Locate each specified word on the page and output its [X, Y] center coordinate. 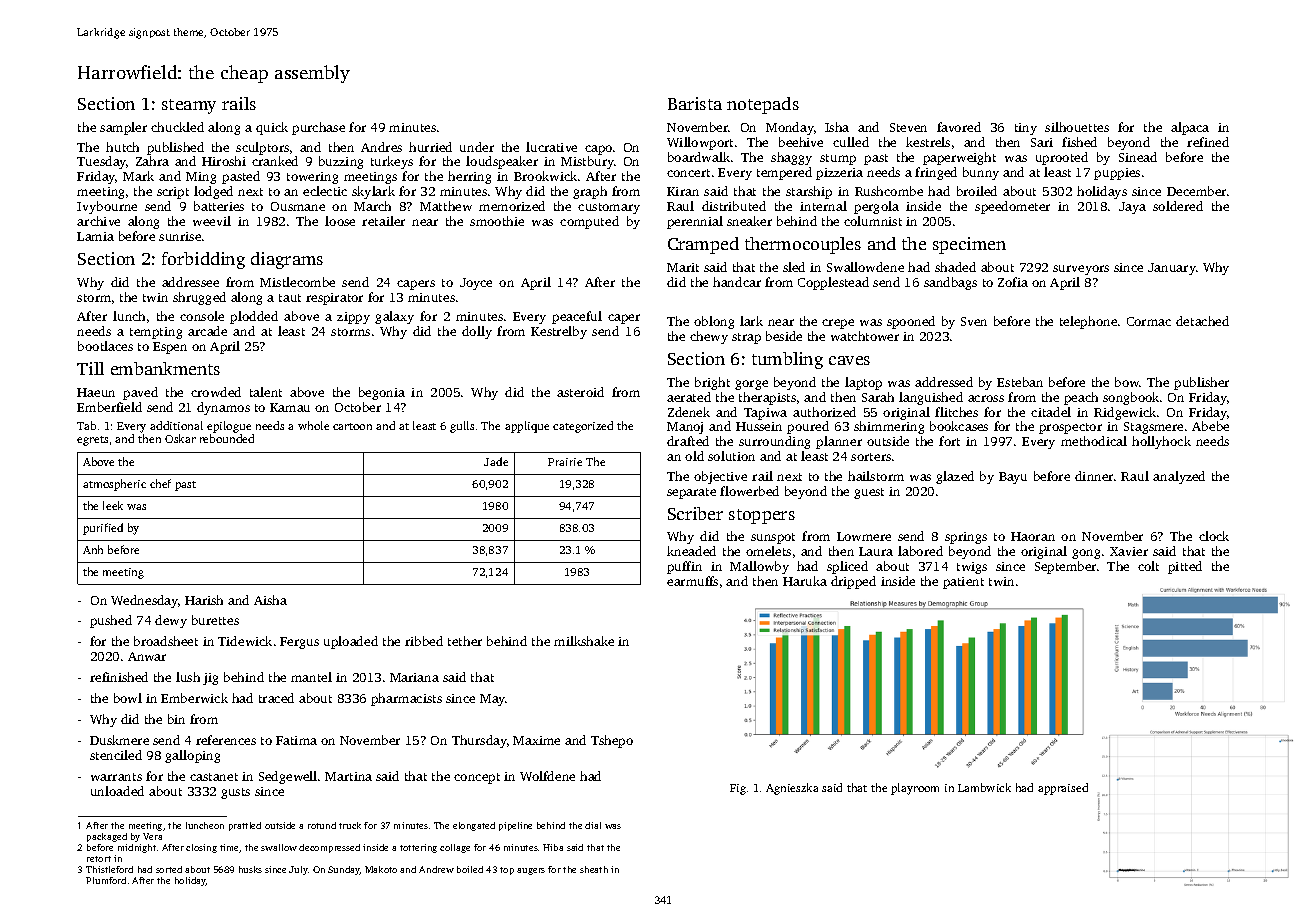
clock [1214, 536]
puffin [684, 567]
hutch [122, 147]
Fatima [296, 740]
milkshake [584, 641]
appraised [1063, 789]
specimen [969, 245]
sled [794, 267]
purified [103, 529]
